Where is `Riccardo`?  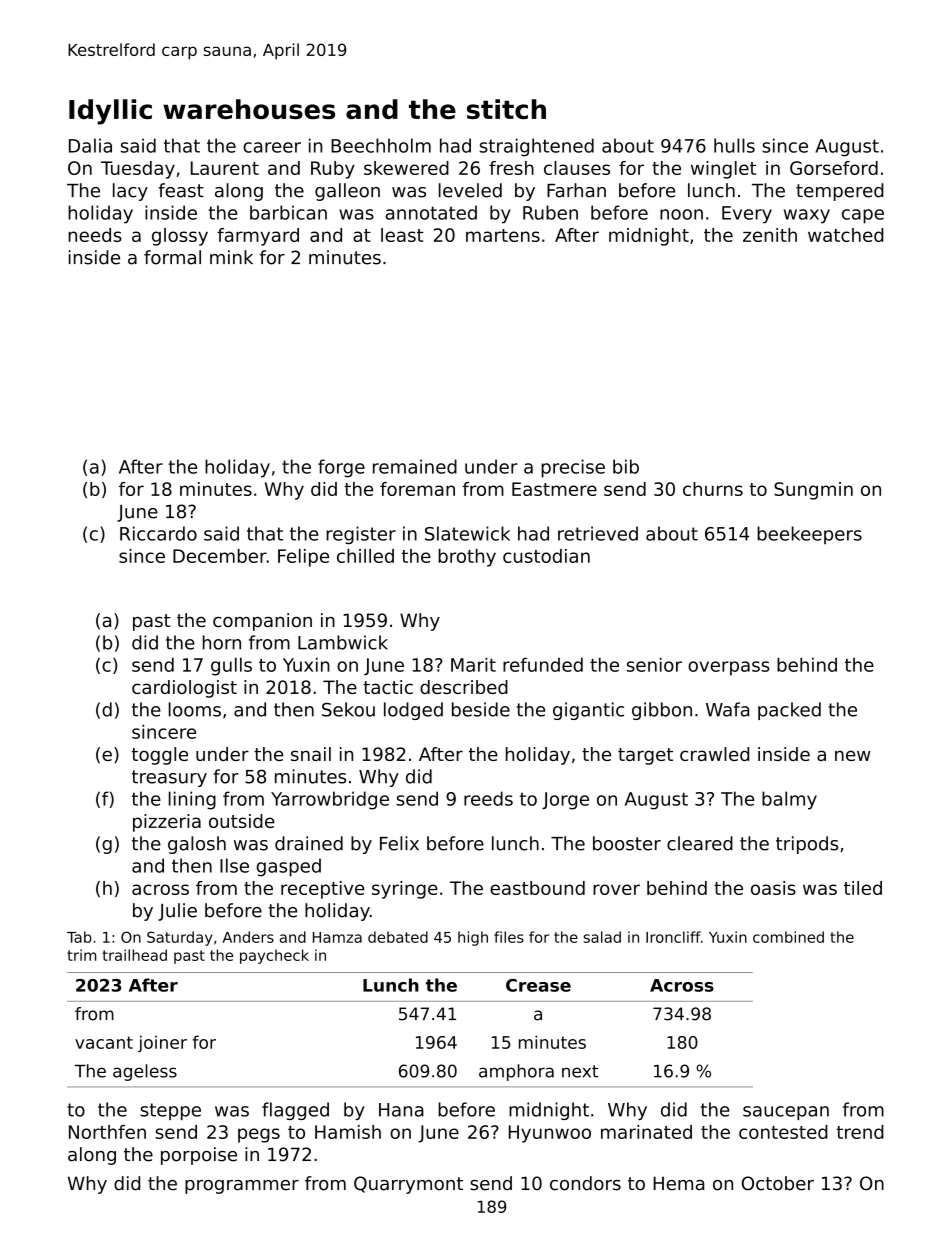
Riccardo is located at coordinates (158, 533).
